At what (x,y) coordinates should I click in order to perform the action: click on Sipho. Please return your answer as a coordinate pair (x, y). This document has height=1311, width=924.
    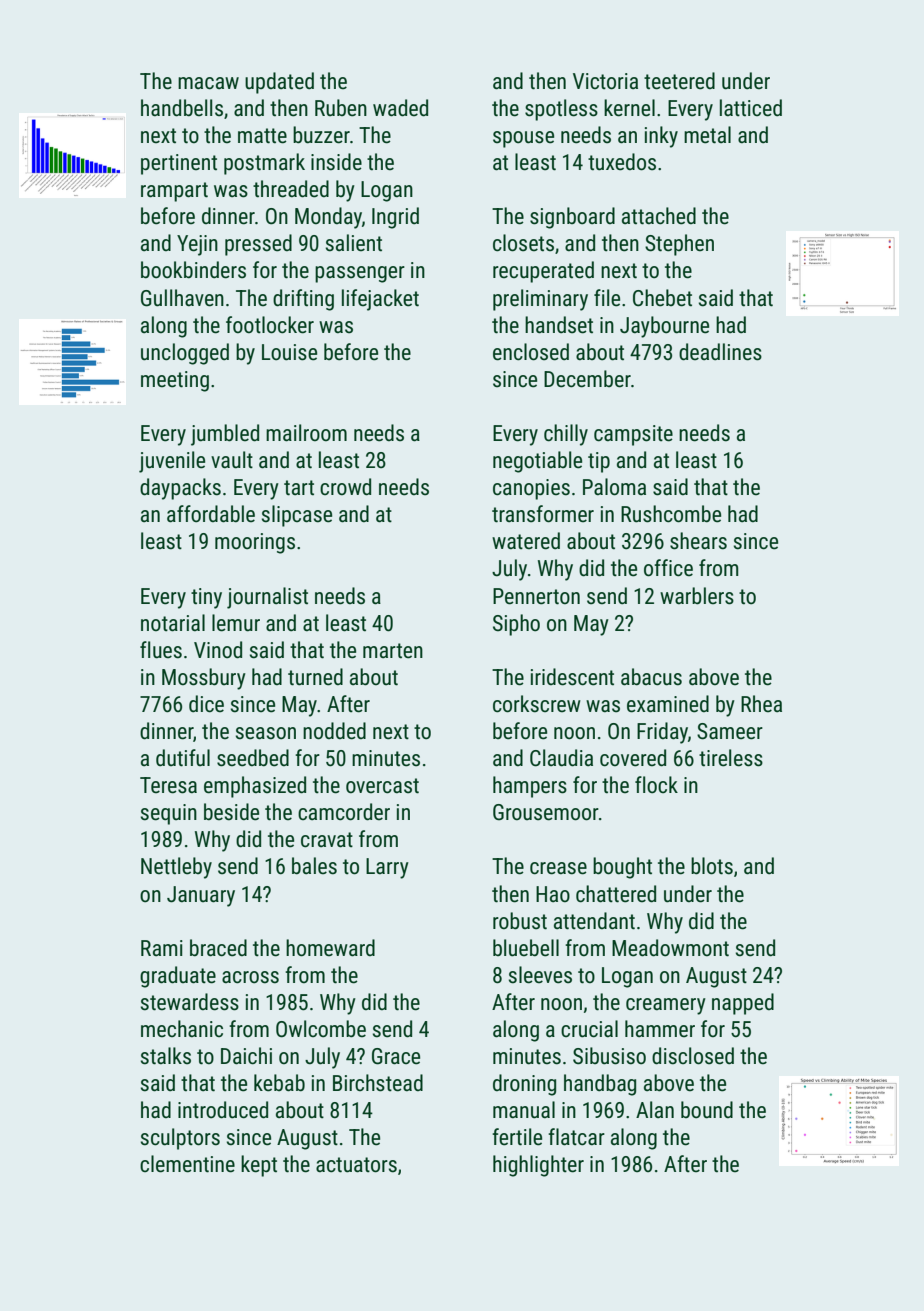
    Looking at the image, I should click on (516, 625).
